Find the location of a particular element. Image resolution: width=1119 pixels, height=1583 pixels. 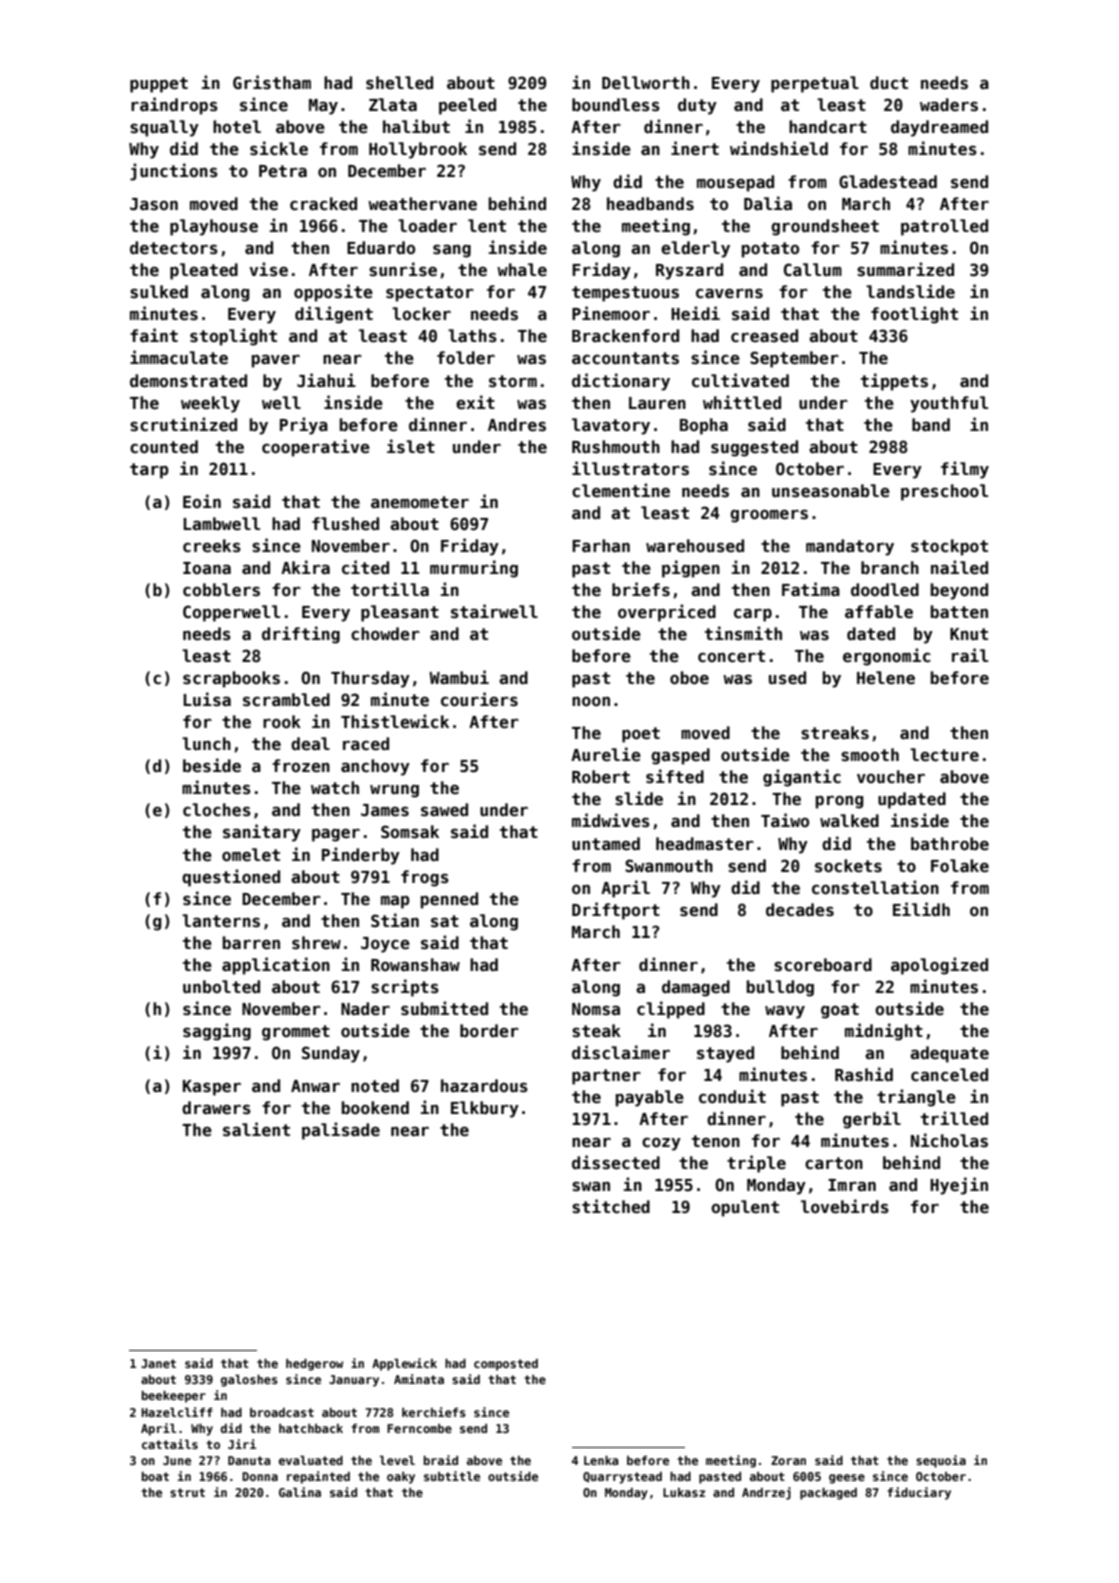

unseasonable is located at coordinates (831, 491).
